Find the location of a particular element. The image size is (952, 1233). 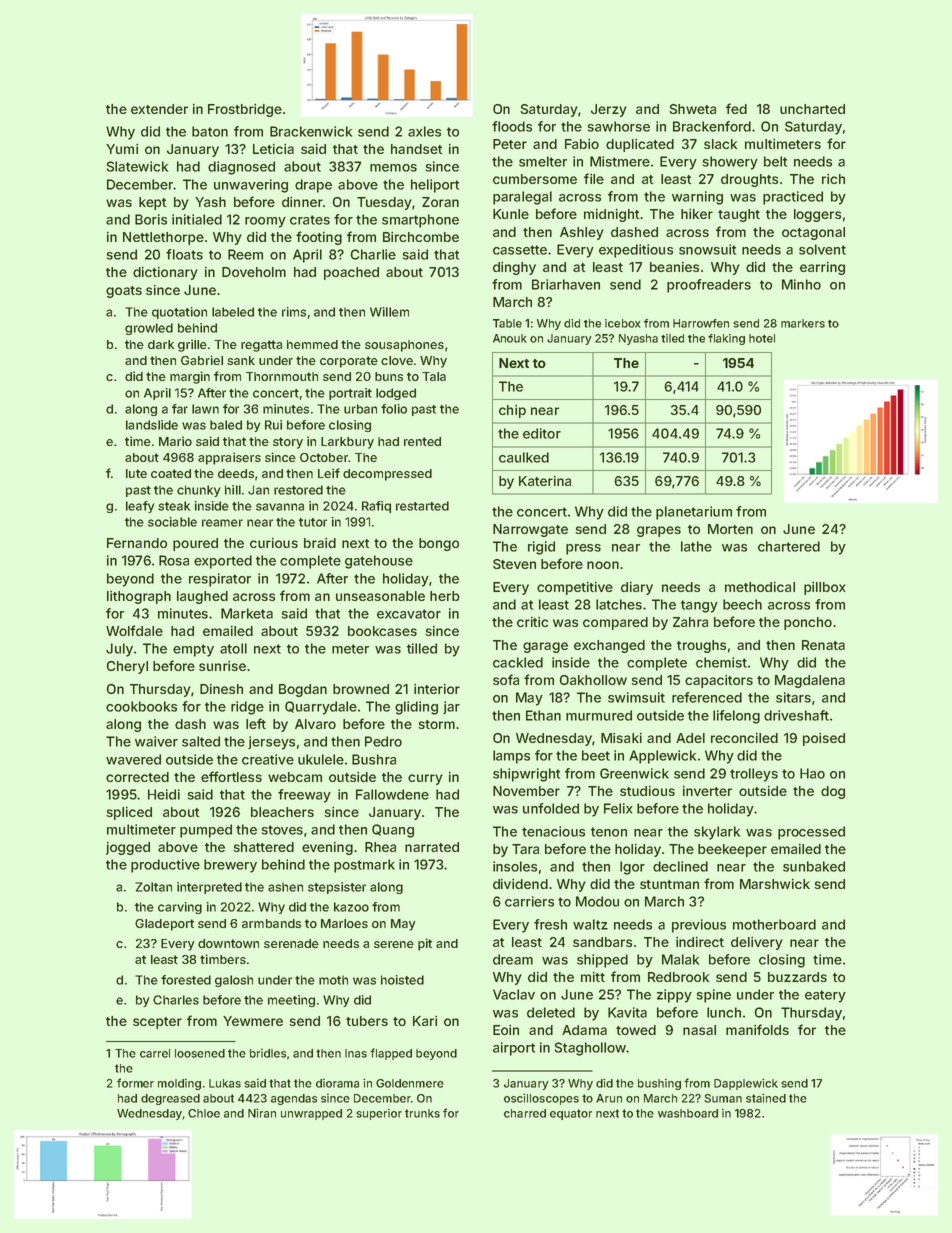

Tala is located at coordinates (434, 376).
